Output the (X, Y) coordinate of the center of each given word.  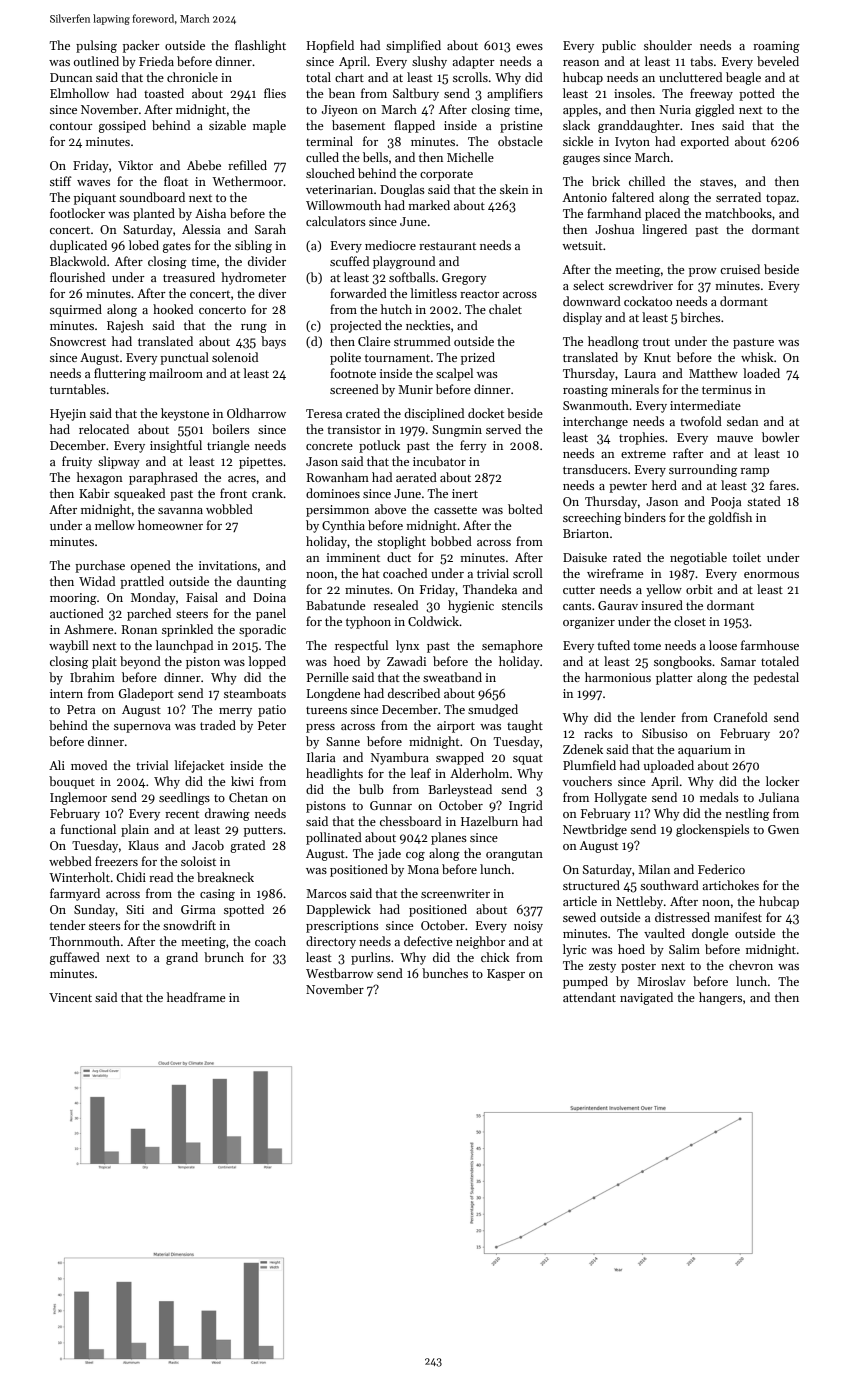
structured (591, 885)
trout (656, 342)
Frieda (156, 61)
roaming (776, 47)
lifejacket (199, 766)
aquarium (704, 751)
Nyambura (400, 758)
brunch (224, 957)
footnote (353, 373)
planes (449, 838)
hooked (173, 309)
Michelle (470, 157)
